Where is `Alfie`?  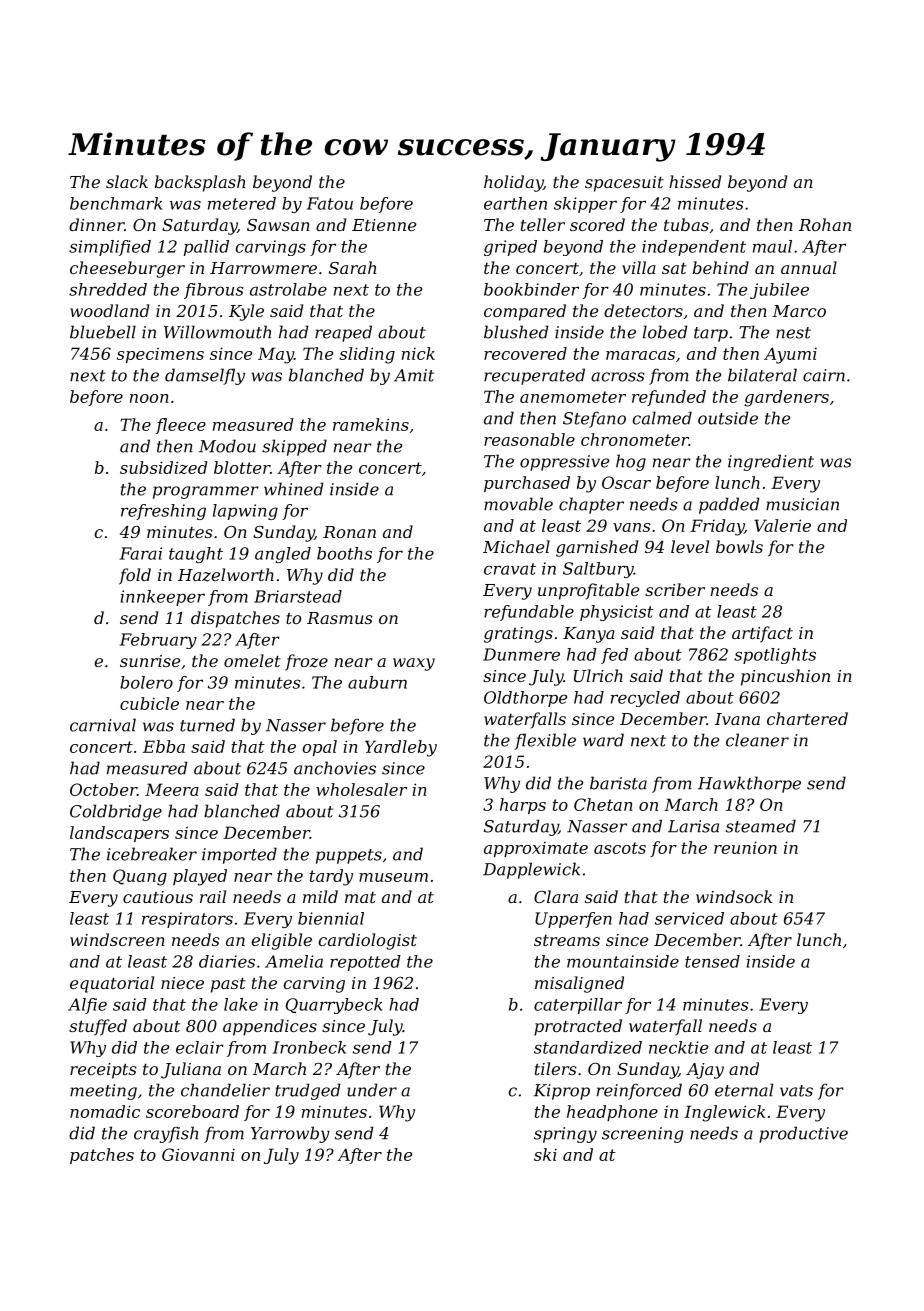
Alfie is located at coordinates (87, 1006).
